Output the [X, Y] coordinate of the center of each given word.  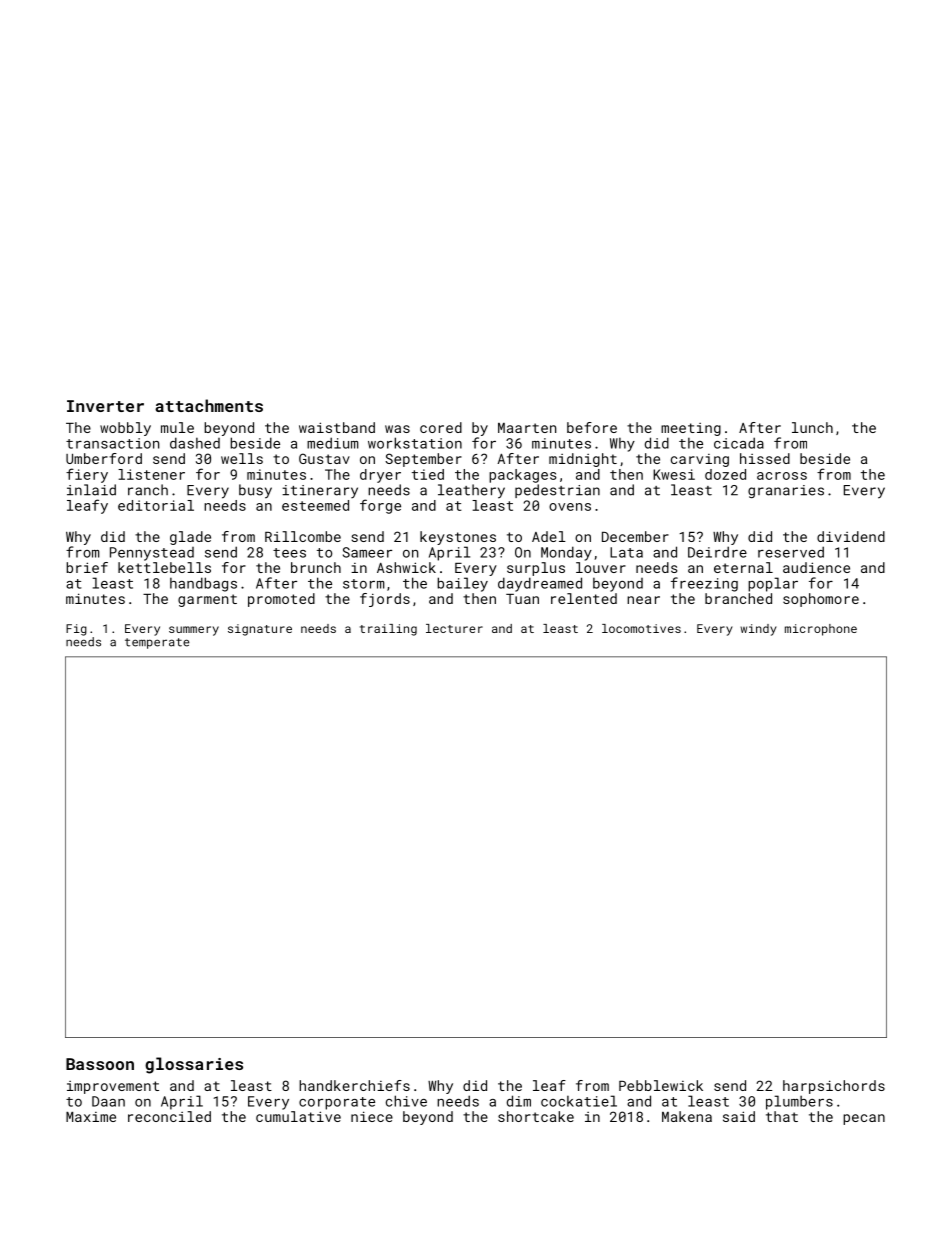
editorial [156, 505]
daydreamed [540, 584]
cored [441, 427]
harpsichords [834, 1087]
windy [758, 630]
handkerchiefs [354, 1085]
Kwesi [674, 474]
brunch [316, 567]
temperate [157, 643]
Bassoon [100, 1064]
